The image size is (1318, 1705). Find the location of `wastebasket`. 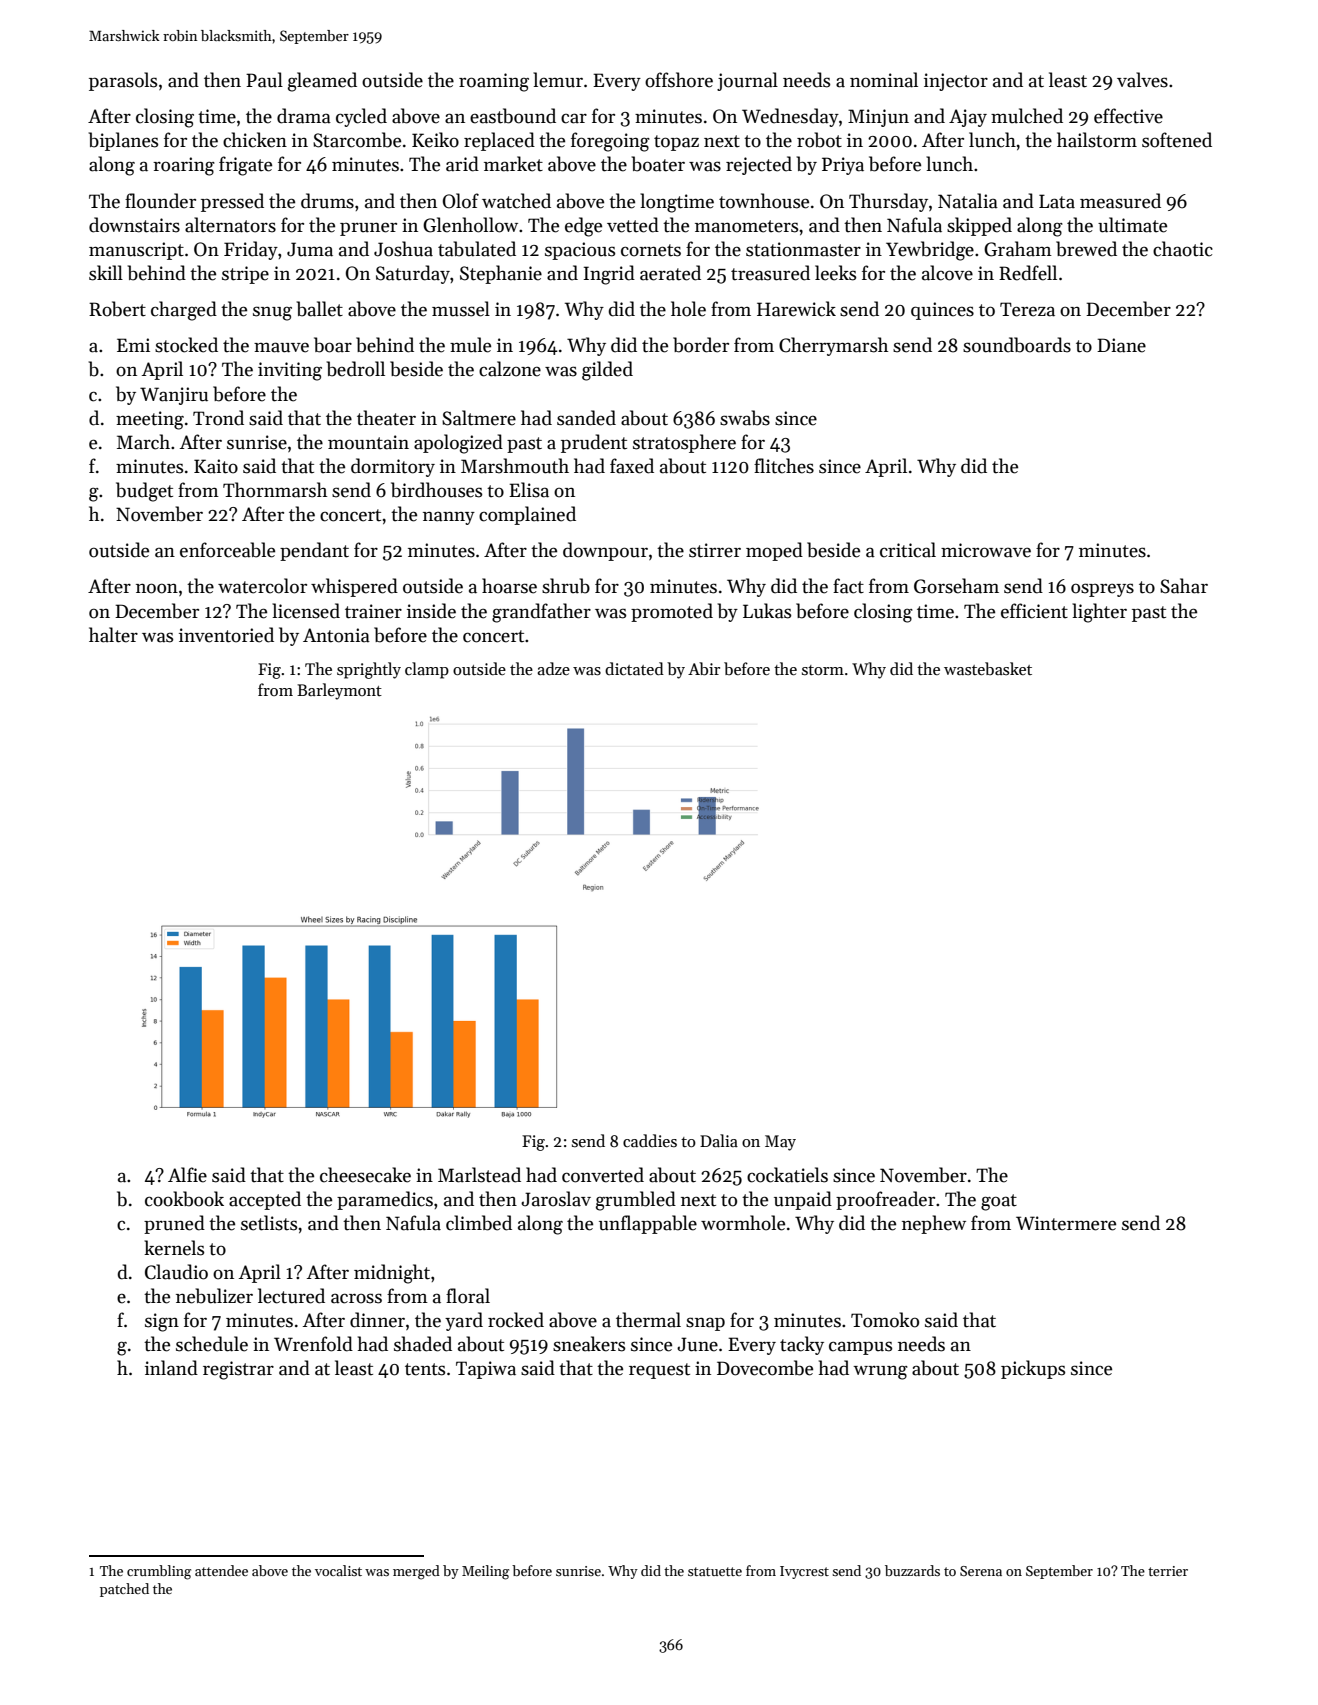

wastebasket is located at coordinates (988, 668).
